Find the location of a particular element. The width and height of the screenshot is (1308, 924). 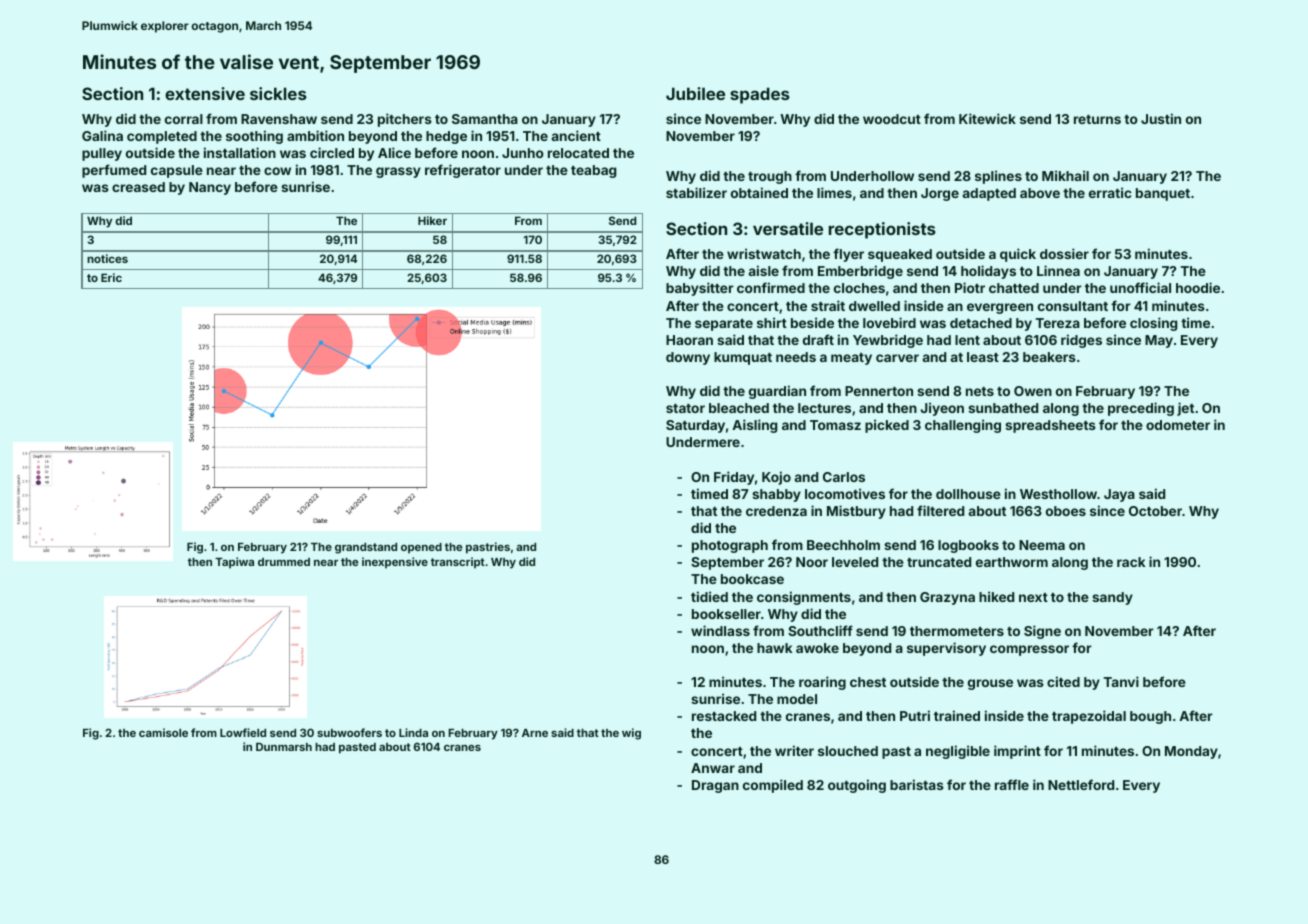

trapezoidal is located at coordinates (1089, 717).
